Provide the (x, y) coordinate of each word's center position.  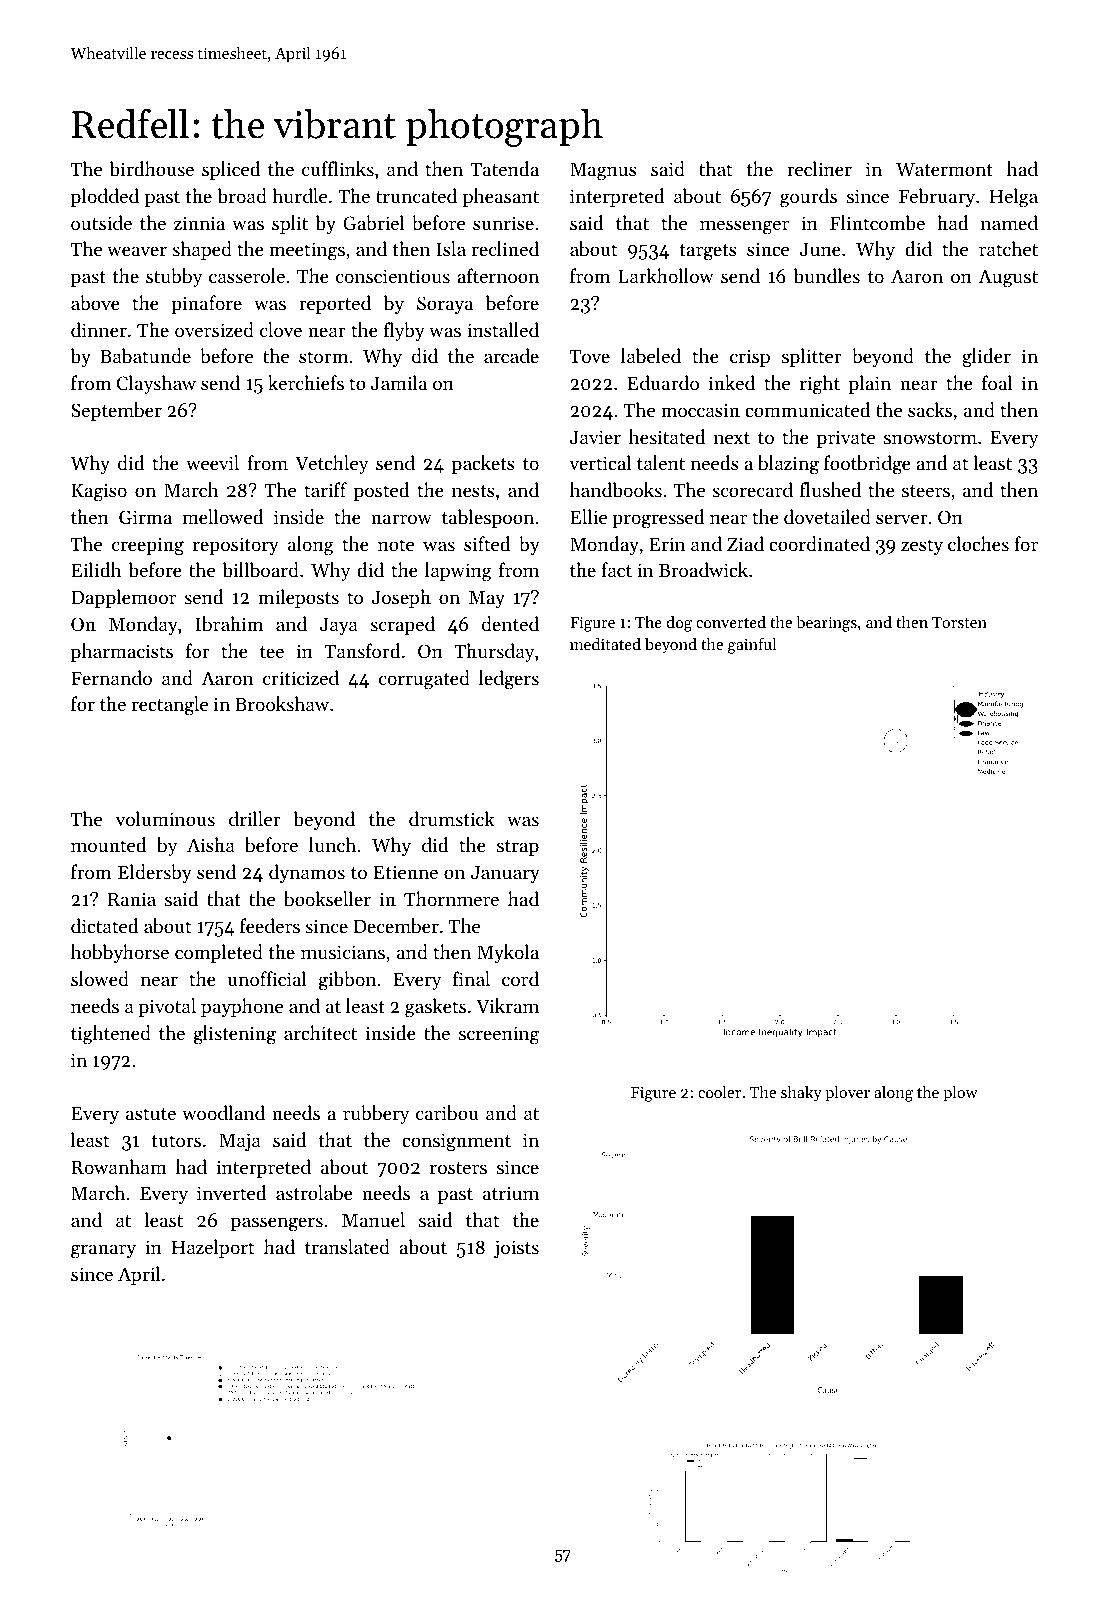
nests (473, 491)
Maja (240, 1142)
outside (101, 222)
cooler (719, 1092)
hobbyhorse (120, 953)
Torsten (959, 622)
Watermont (944, 169)
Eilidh (96, 569)
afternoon (498, 275)
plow (960, 1094)
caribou (447, 1113)
